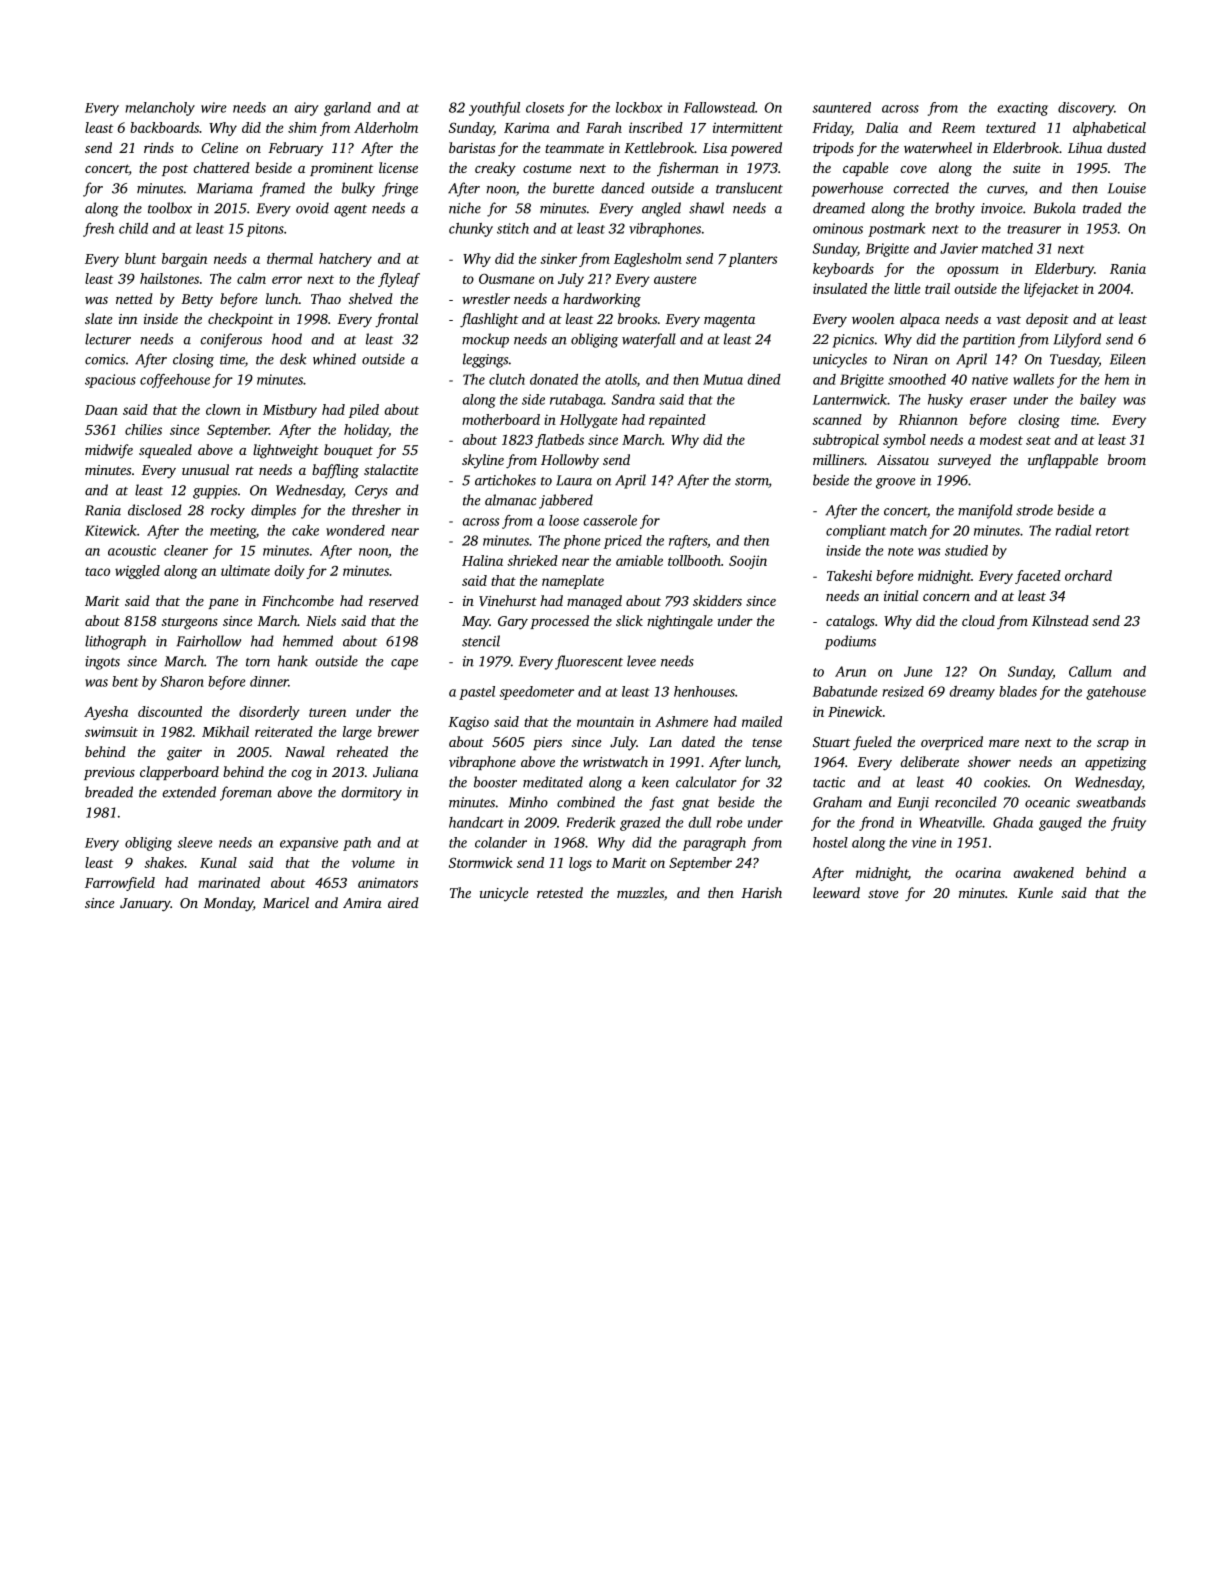 Image resolution: width=1231 pixels, height=1594 pixels. I want to click on handcart, so click(476, 822).
